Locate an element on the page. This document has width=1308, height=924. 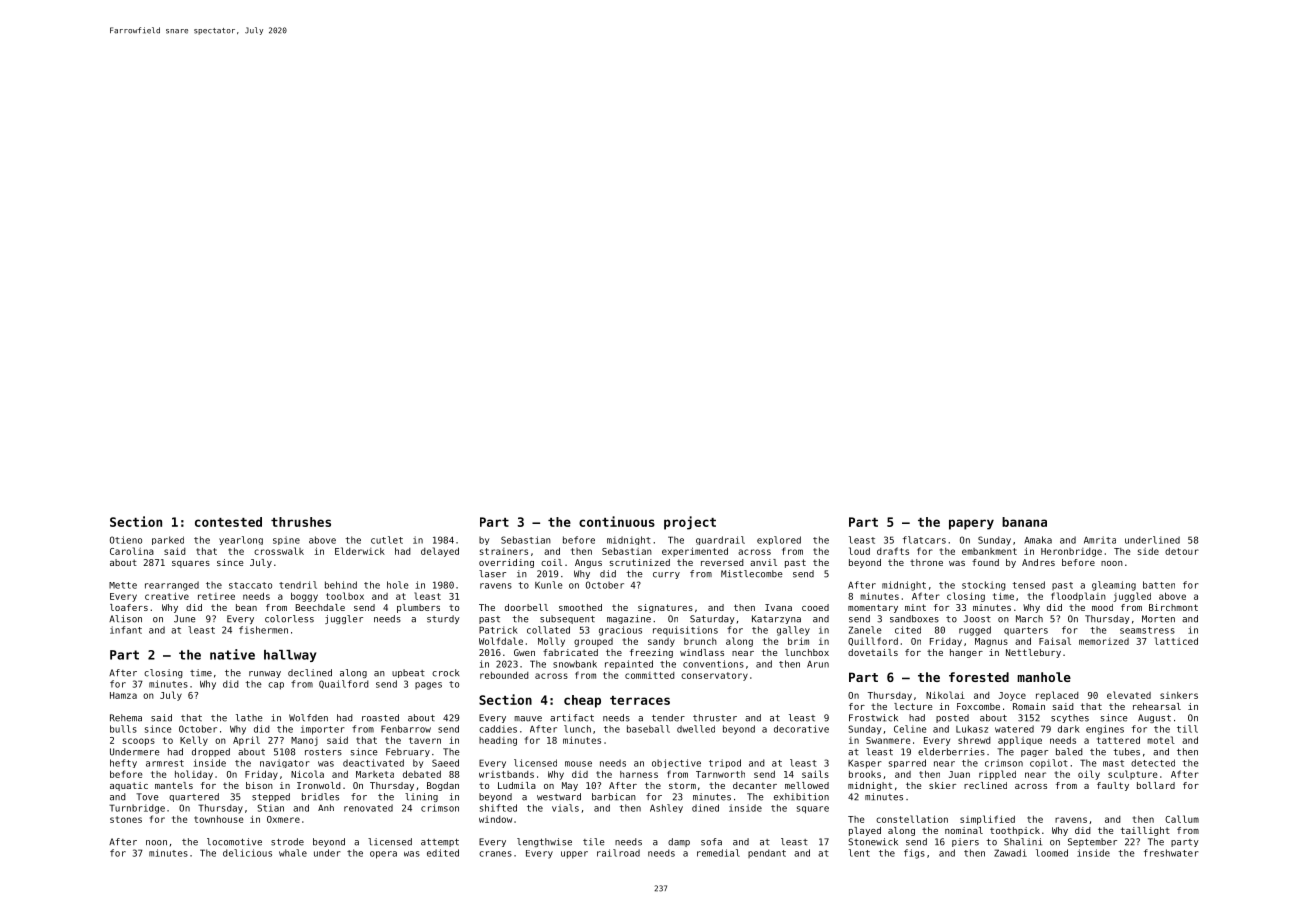
banana is located at coordinates (1024, 522).
